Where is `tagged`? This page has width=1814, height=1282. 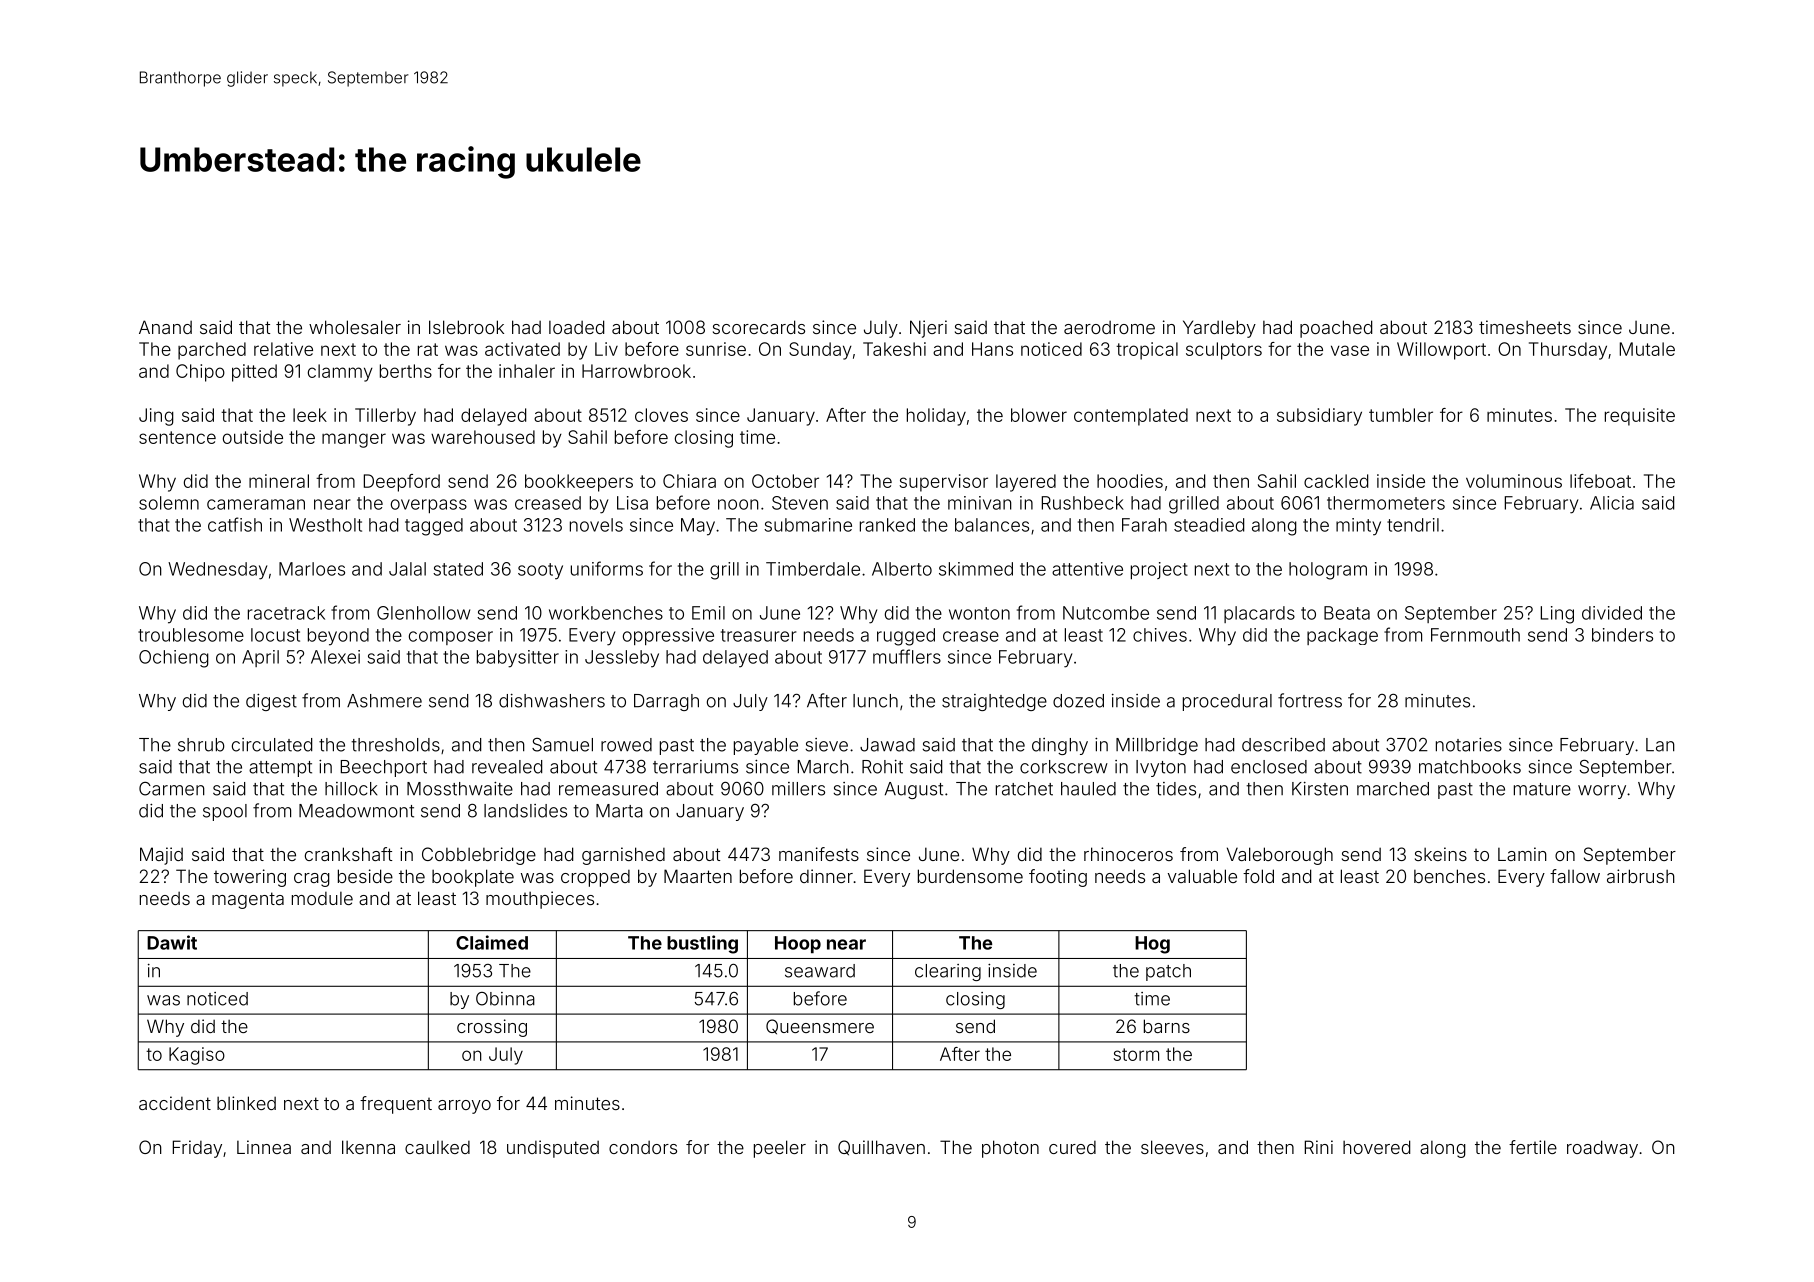
tagged is located at coordinates (434, 527).
